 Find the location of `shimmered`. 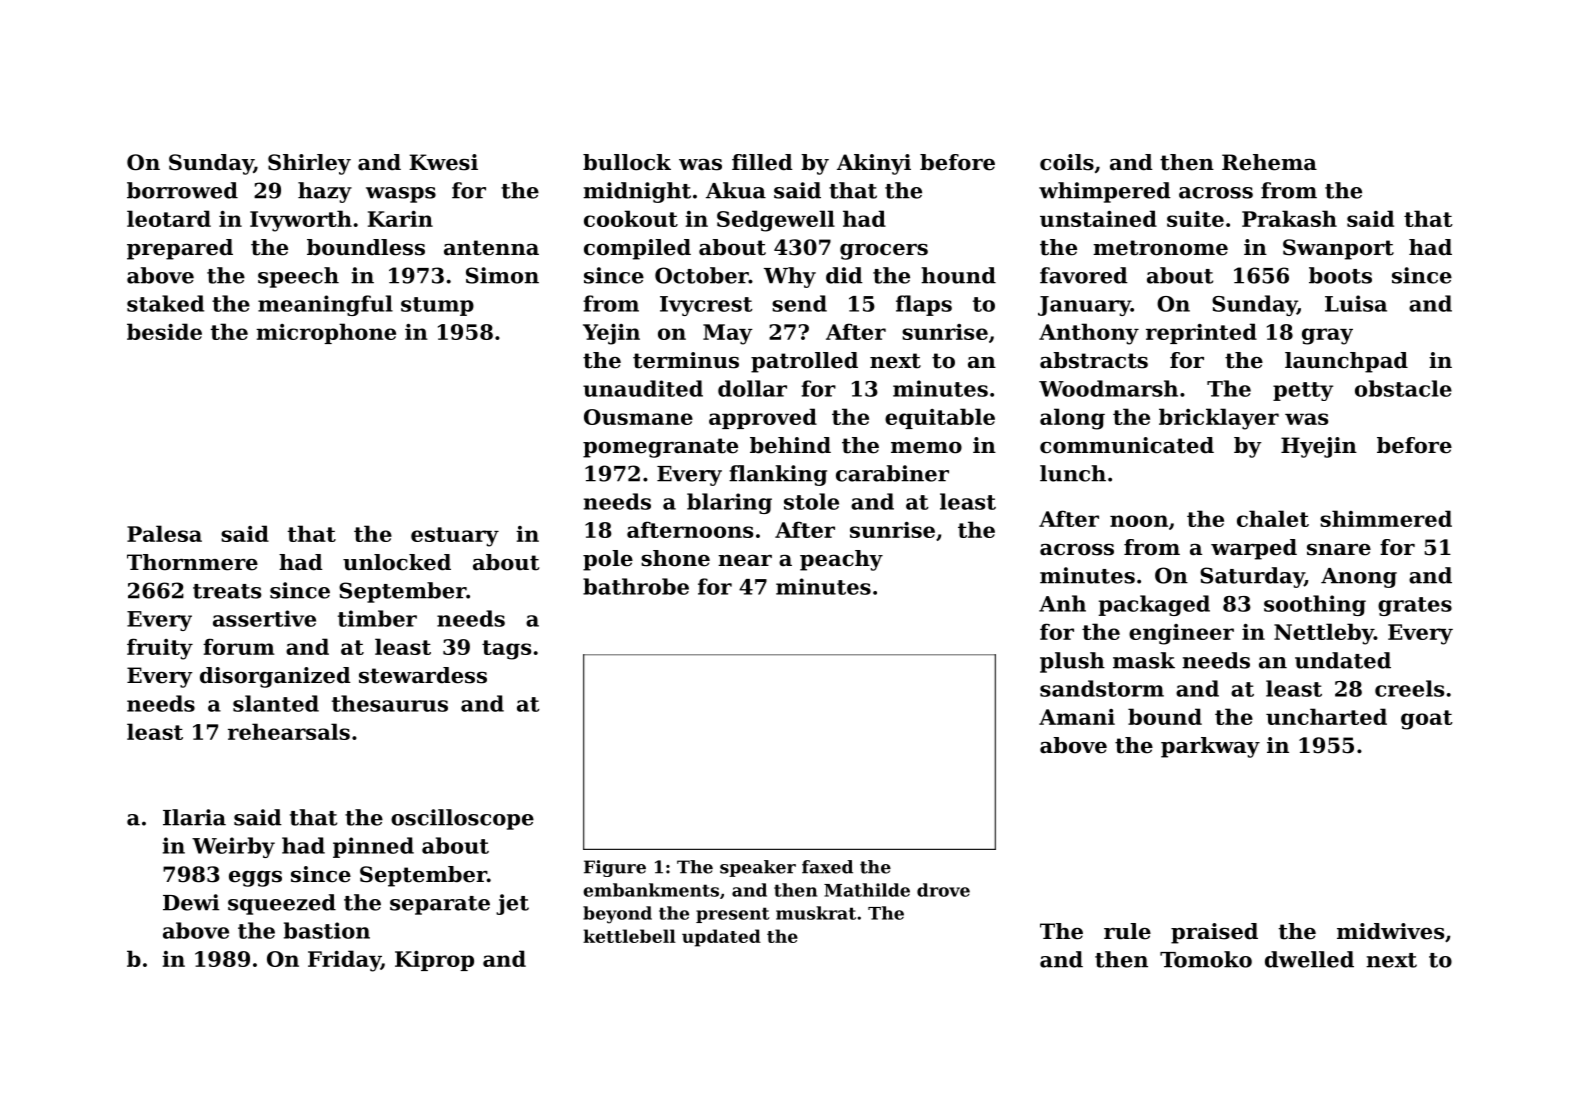

shimmered is located at coordinates (1386, 518).
